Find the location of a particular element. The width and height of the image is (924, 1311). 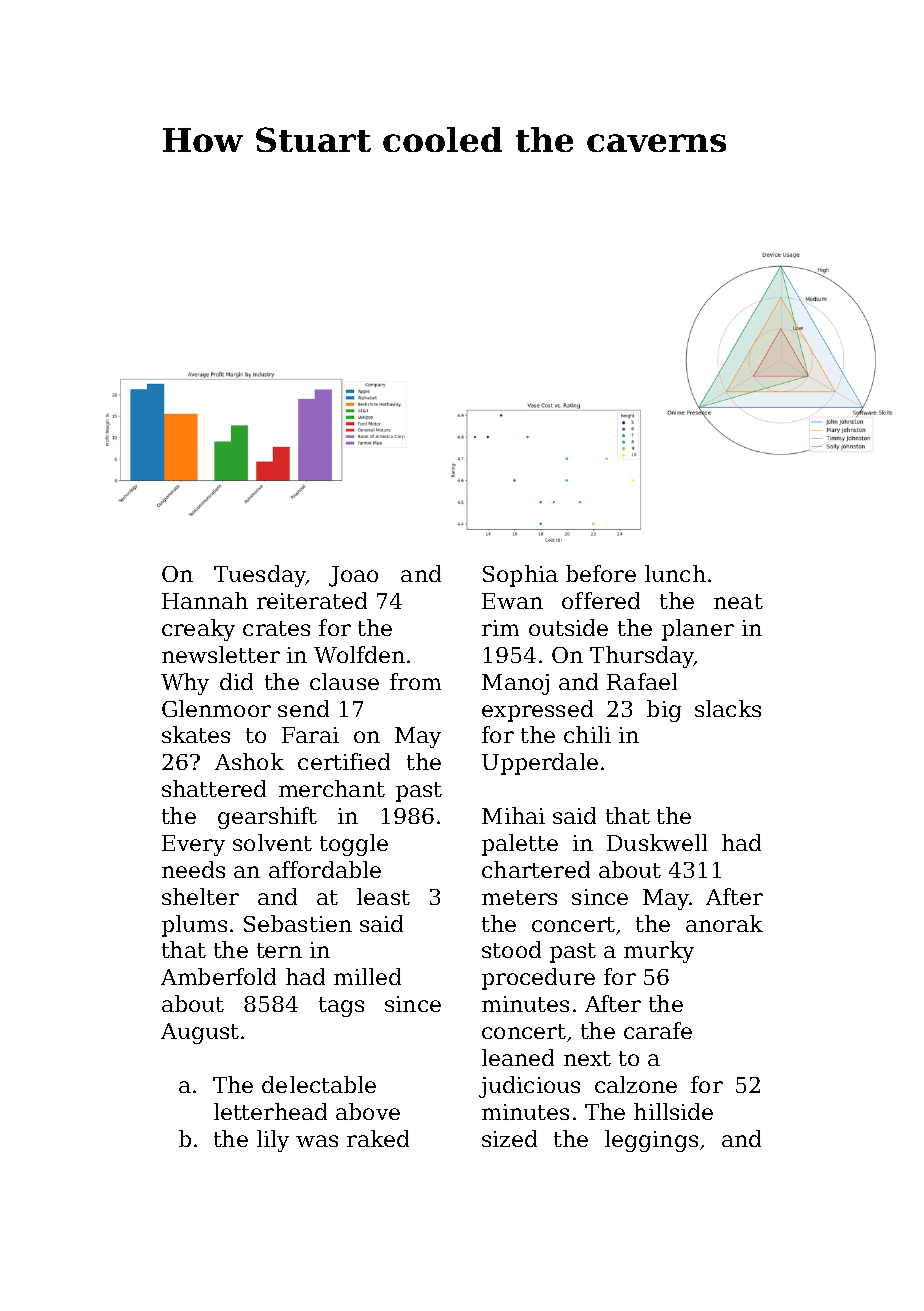

Joao is located at coordinates (353, 576).
